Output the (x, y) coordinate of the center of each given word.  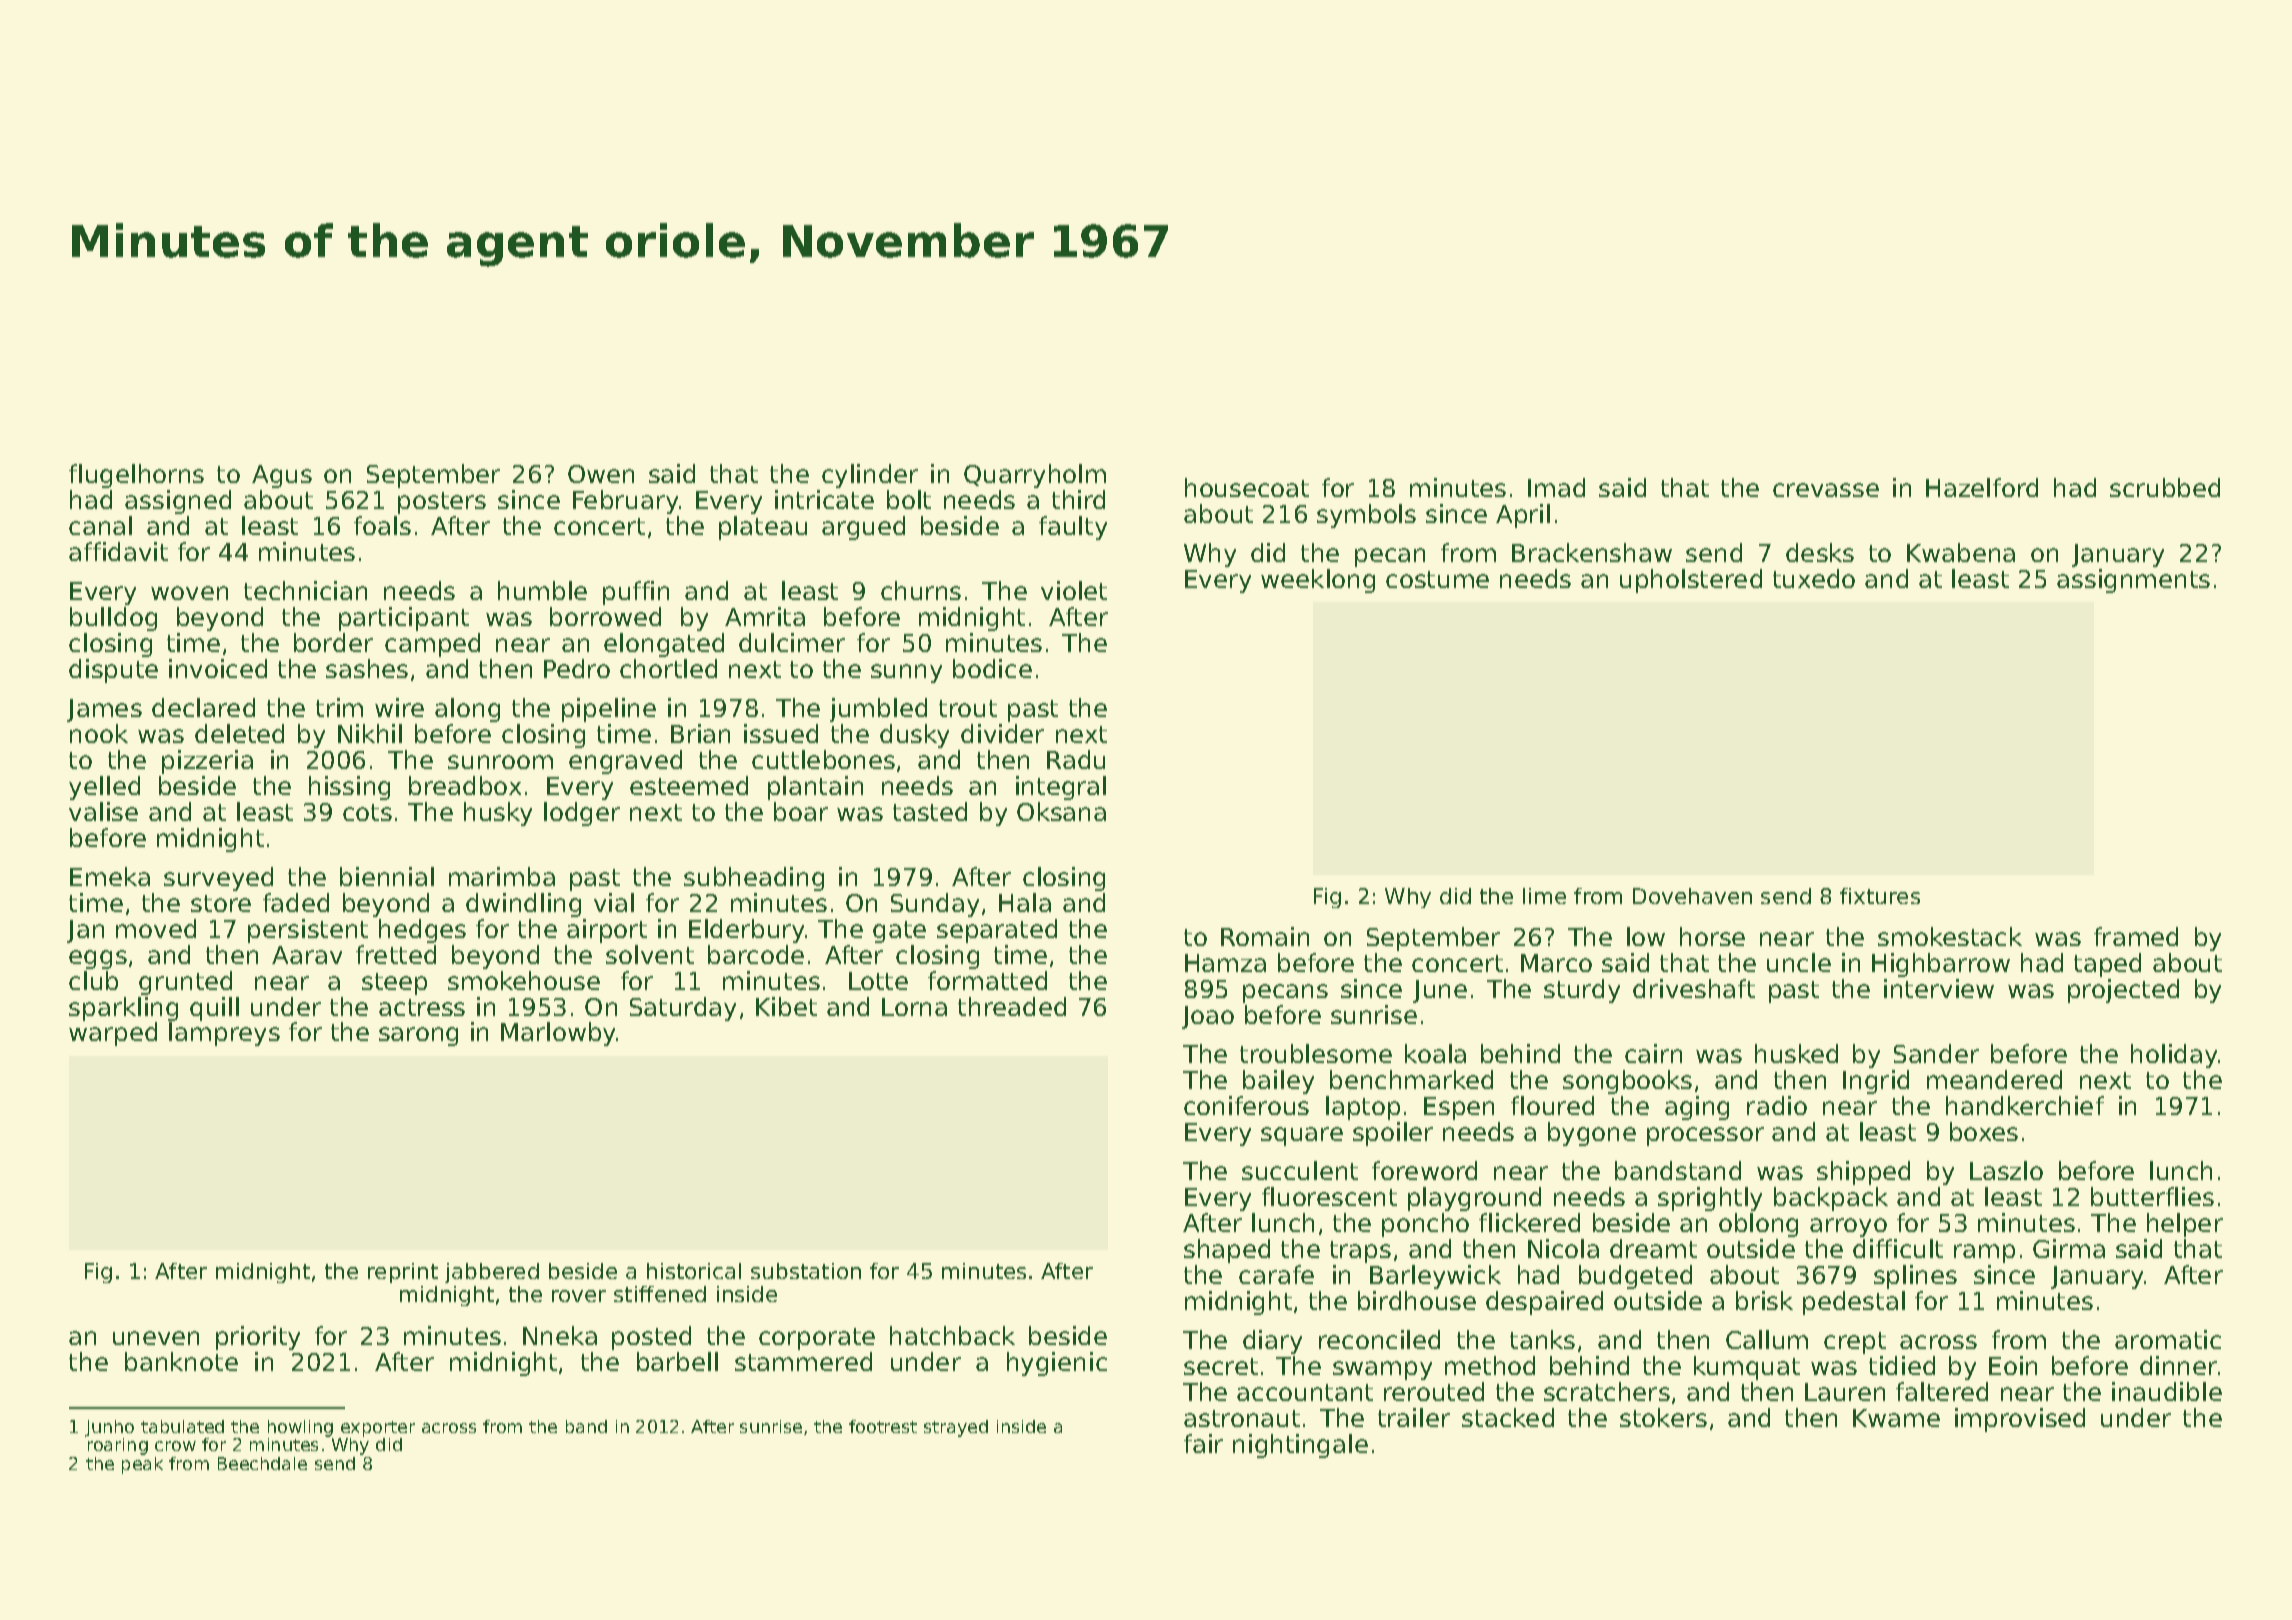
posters (442, 503)
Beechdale (262, 1463)
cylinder (870, 476)
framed (2136, 936)
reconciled (1379, 1339)
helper (2185, 1225)
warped (113, 1034)
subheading (754, 879)
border (333, 642)
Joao (1208, 1017)
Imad (1556, 487)
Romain (1265, 936)
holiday (2174, 1056)
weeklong (1318, 581)
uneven (156, 1338)
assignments (2133, 581)
